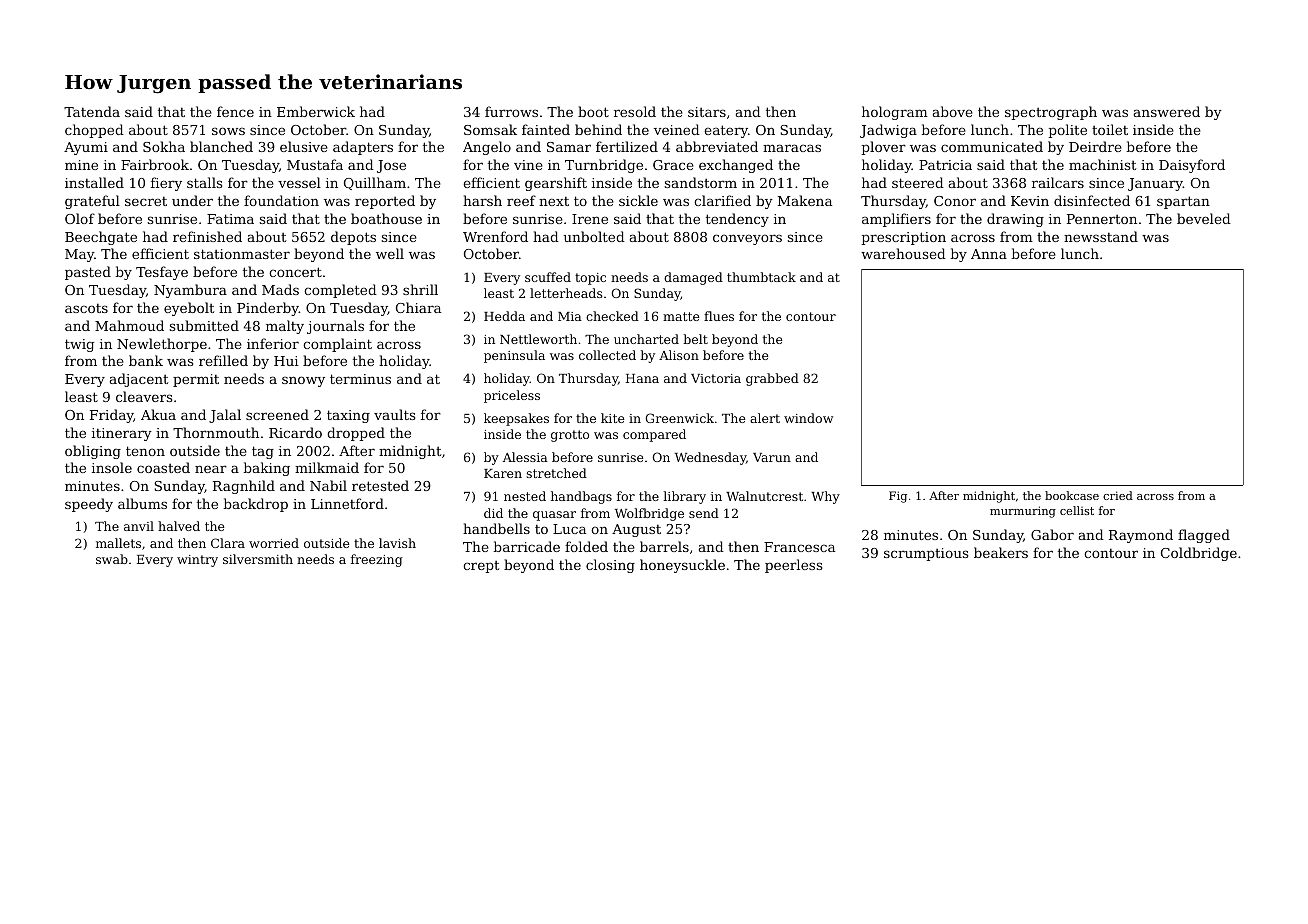 The width and height of the page is (1308, 924). I want to click on Tatenda, so click(92, 111).
